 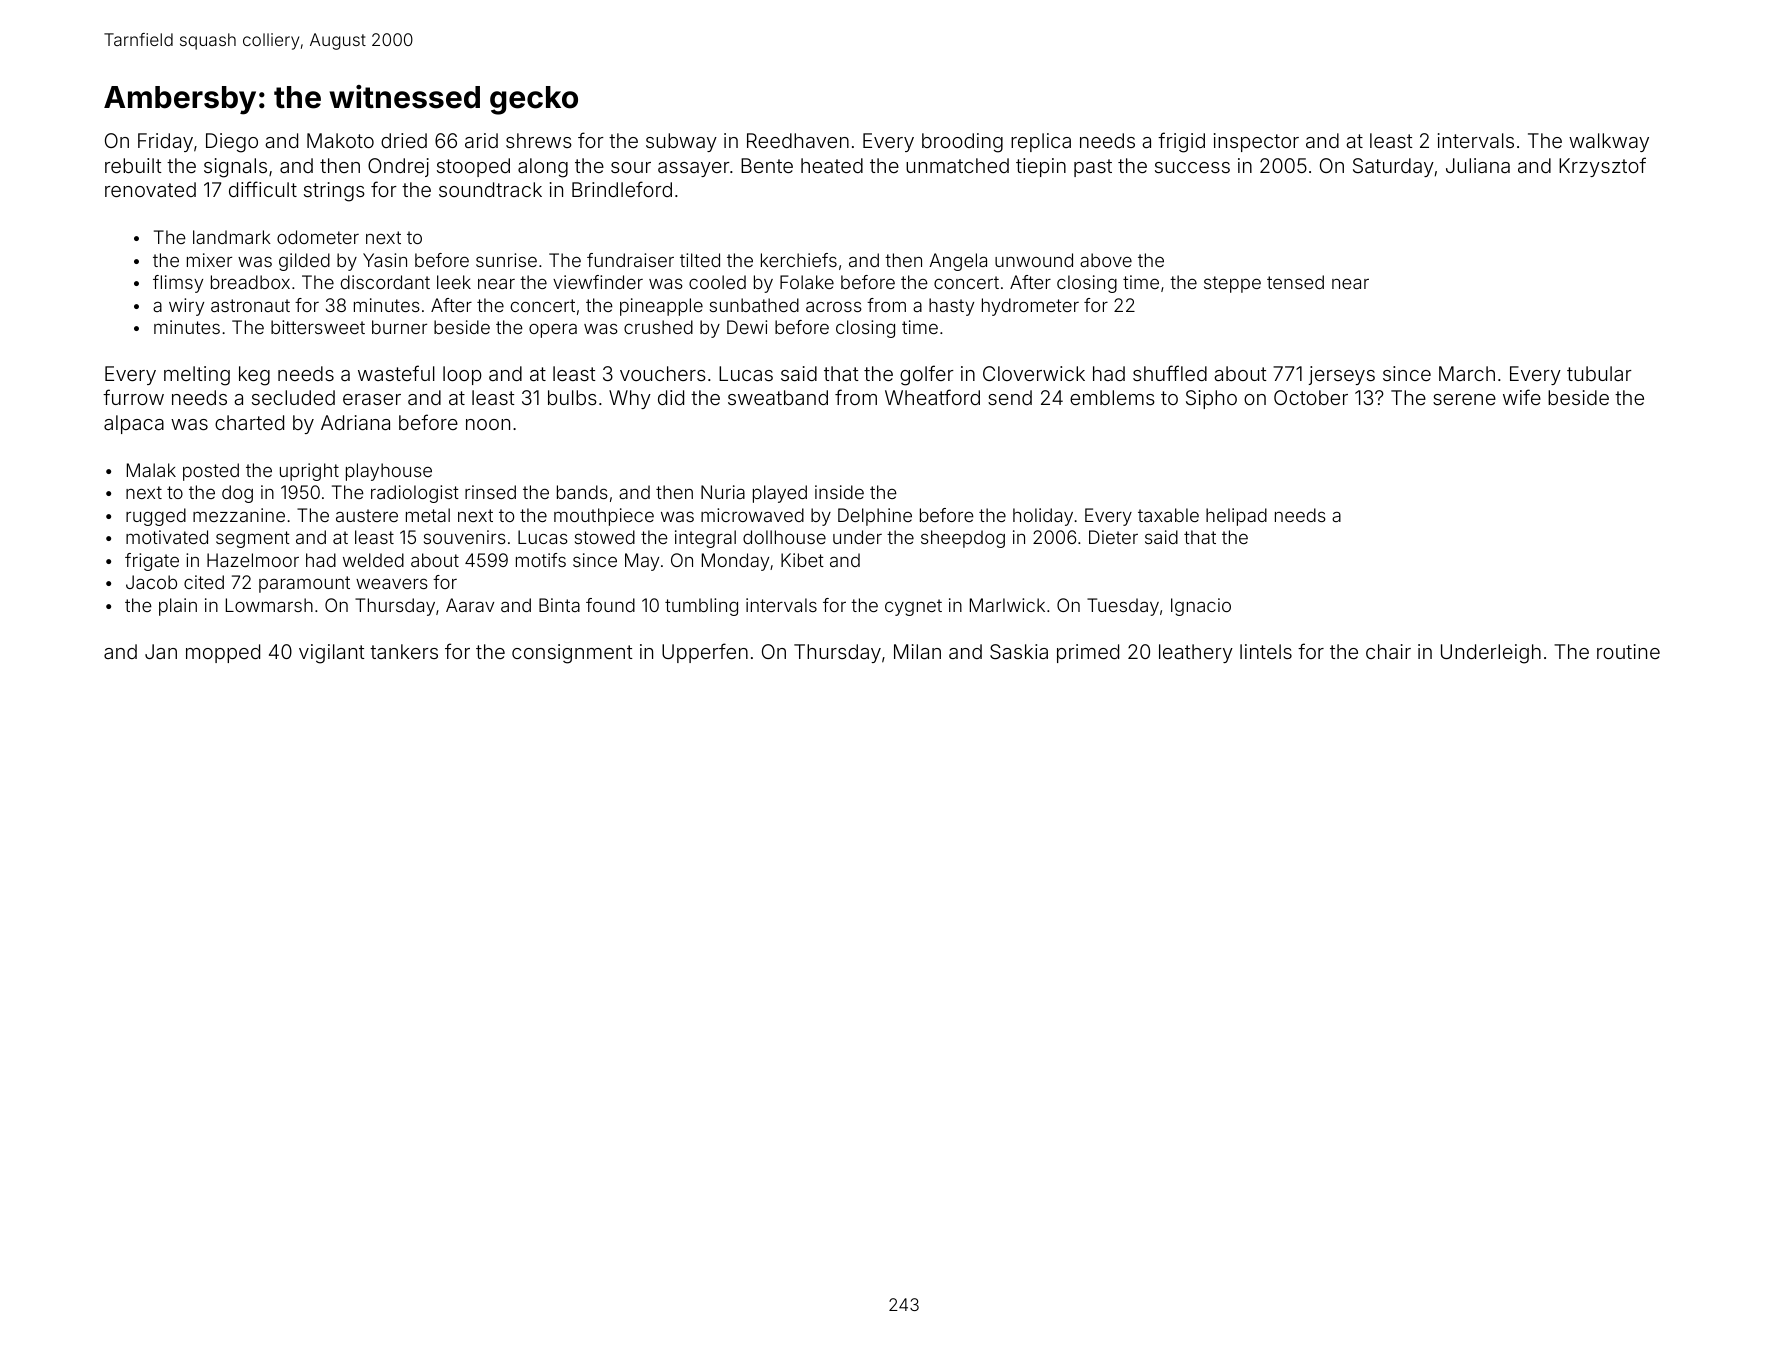 I want to click on sweatband, so click(x=778, y=397).
